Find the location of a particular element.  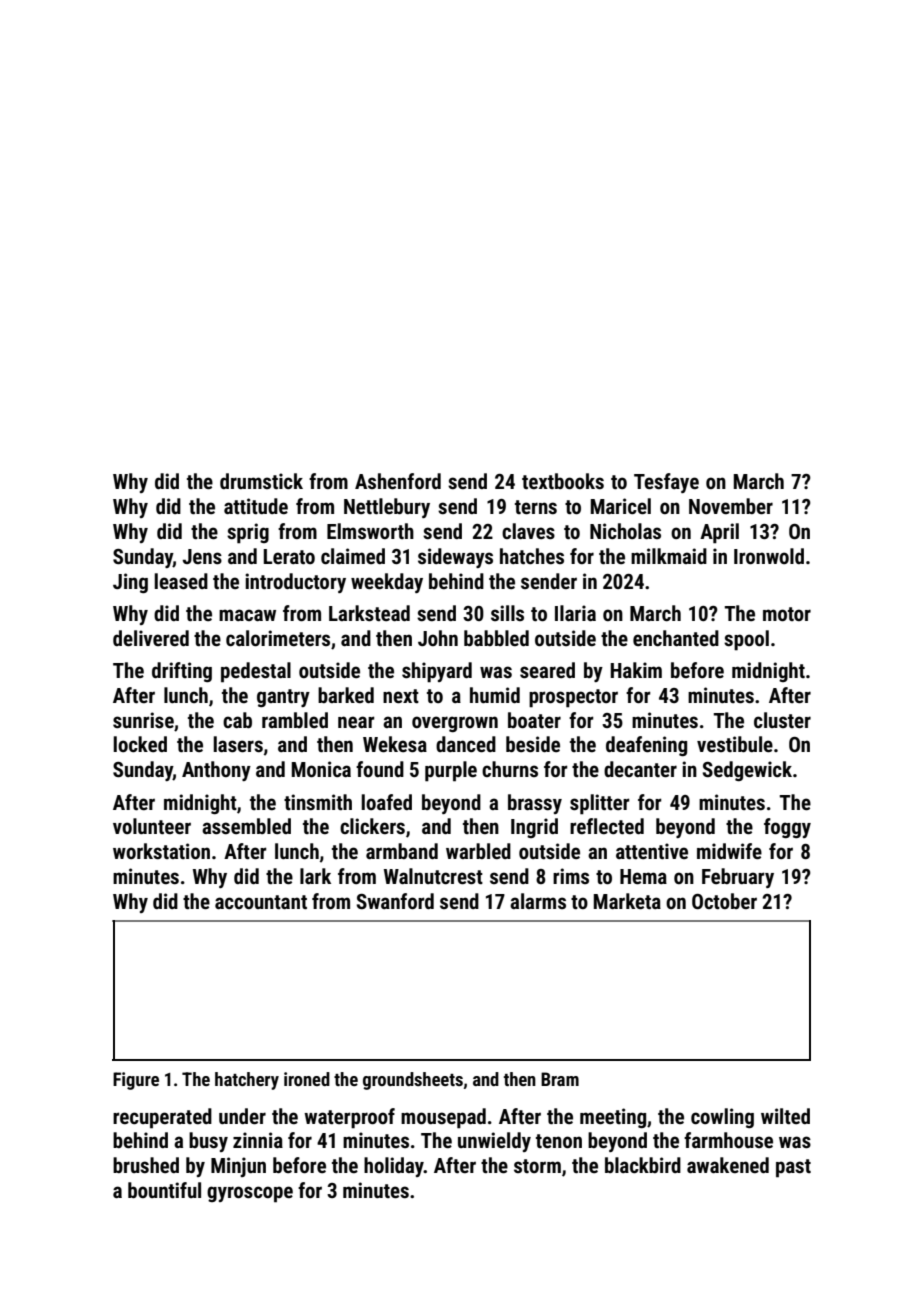

recuperated is located at coordinates (162, 1118).
